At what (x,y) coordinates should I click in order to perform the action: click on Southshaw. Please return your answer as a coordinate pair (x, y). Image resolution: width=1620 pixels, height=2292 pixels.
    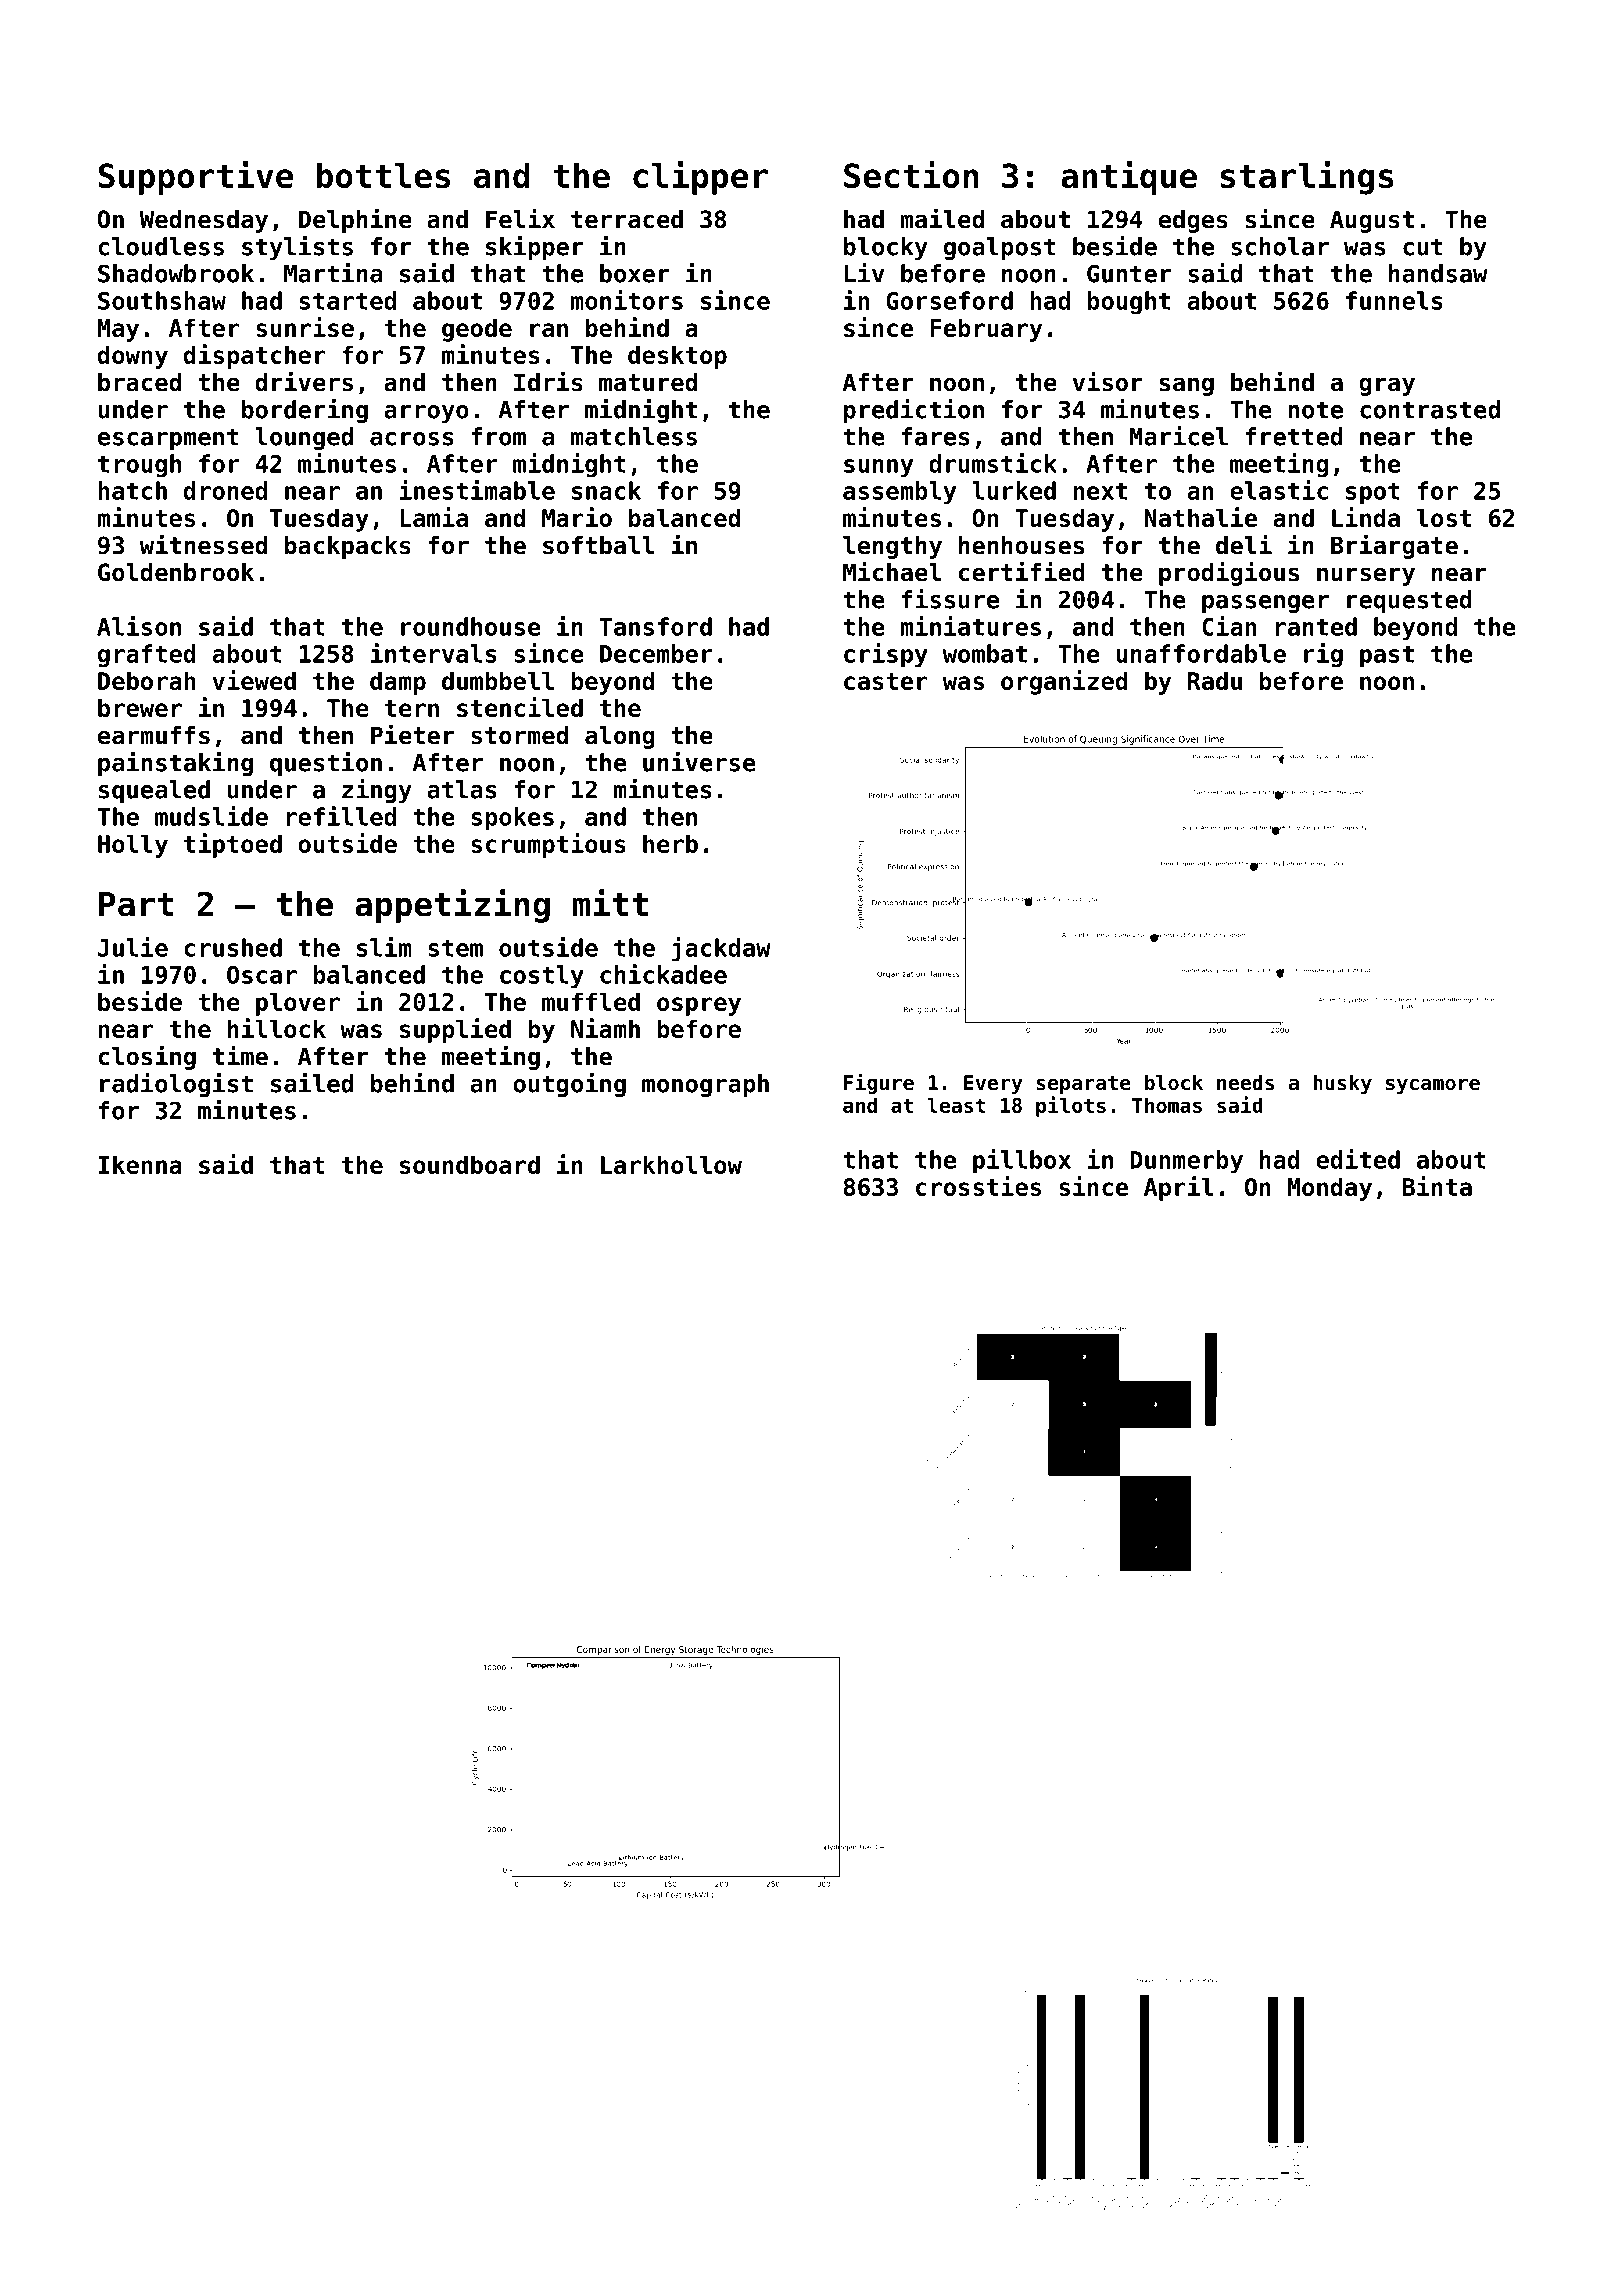
    Looking at the image, I should click on (162, 300).
